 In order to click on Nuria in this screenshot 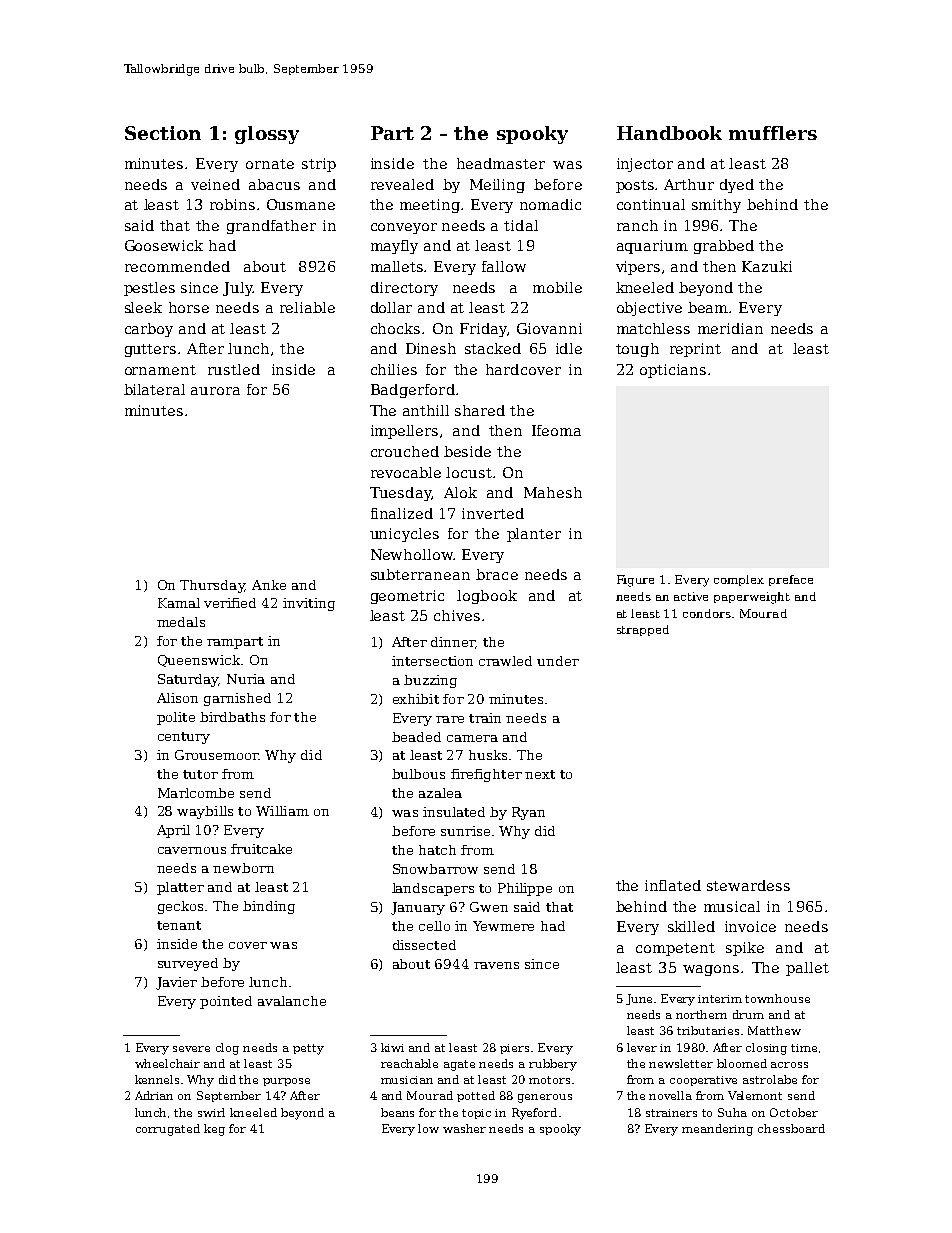, I will do `click(246, 679)`.
